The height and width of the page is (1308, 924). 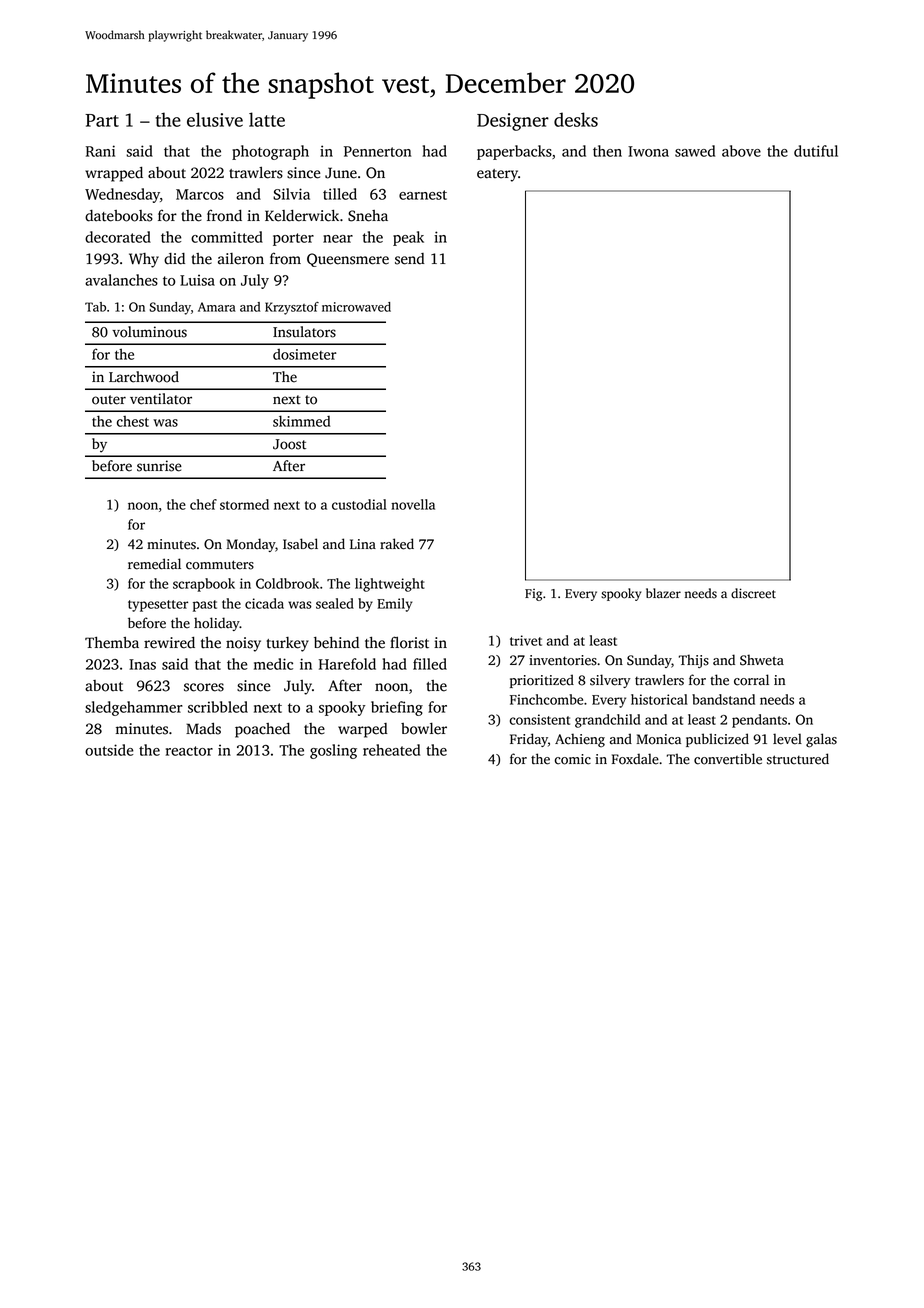 What do you see at coordinates (821, 740) in the page?
I see `galas` at bounding box center [821, 740].
